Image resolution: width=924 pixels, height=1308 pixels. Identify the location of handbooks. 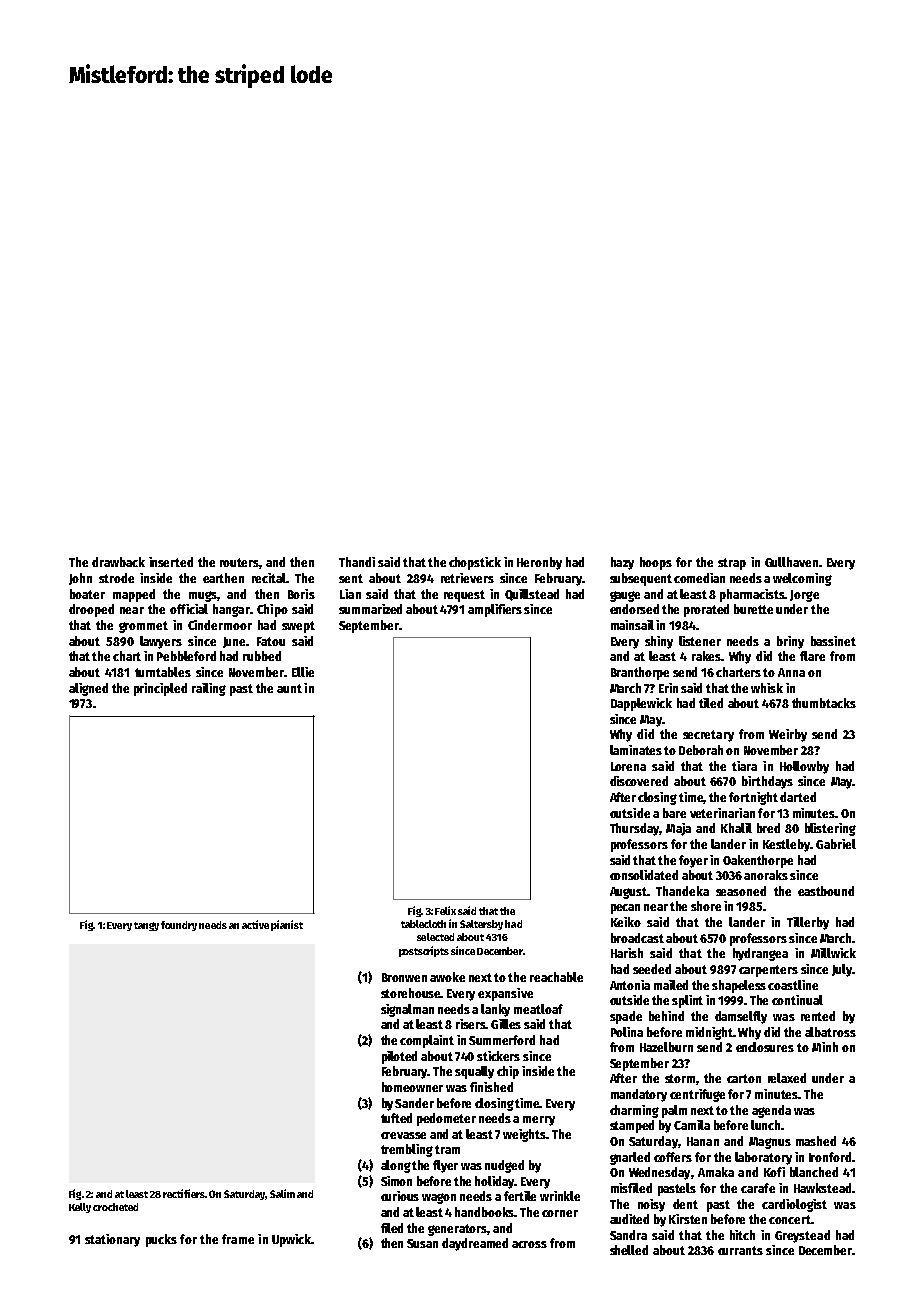
(485, 1212).
